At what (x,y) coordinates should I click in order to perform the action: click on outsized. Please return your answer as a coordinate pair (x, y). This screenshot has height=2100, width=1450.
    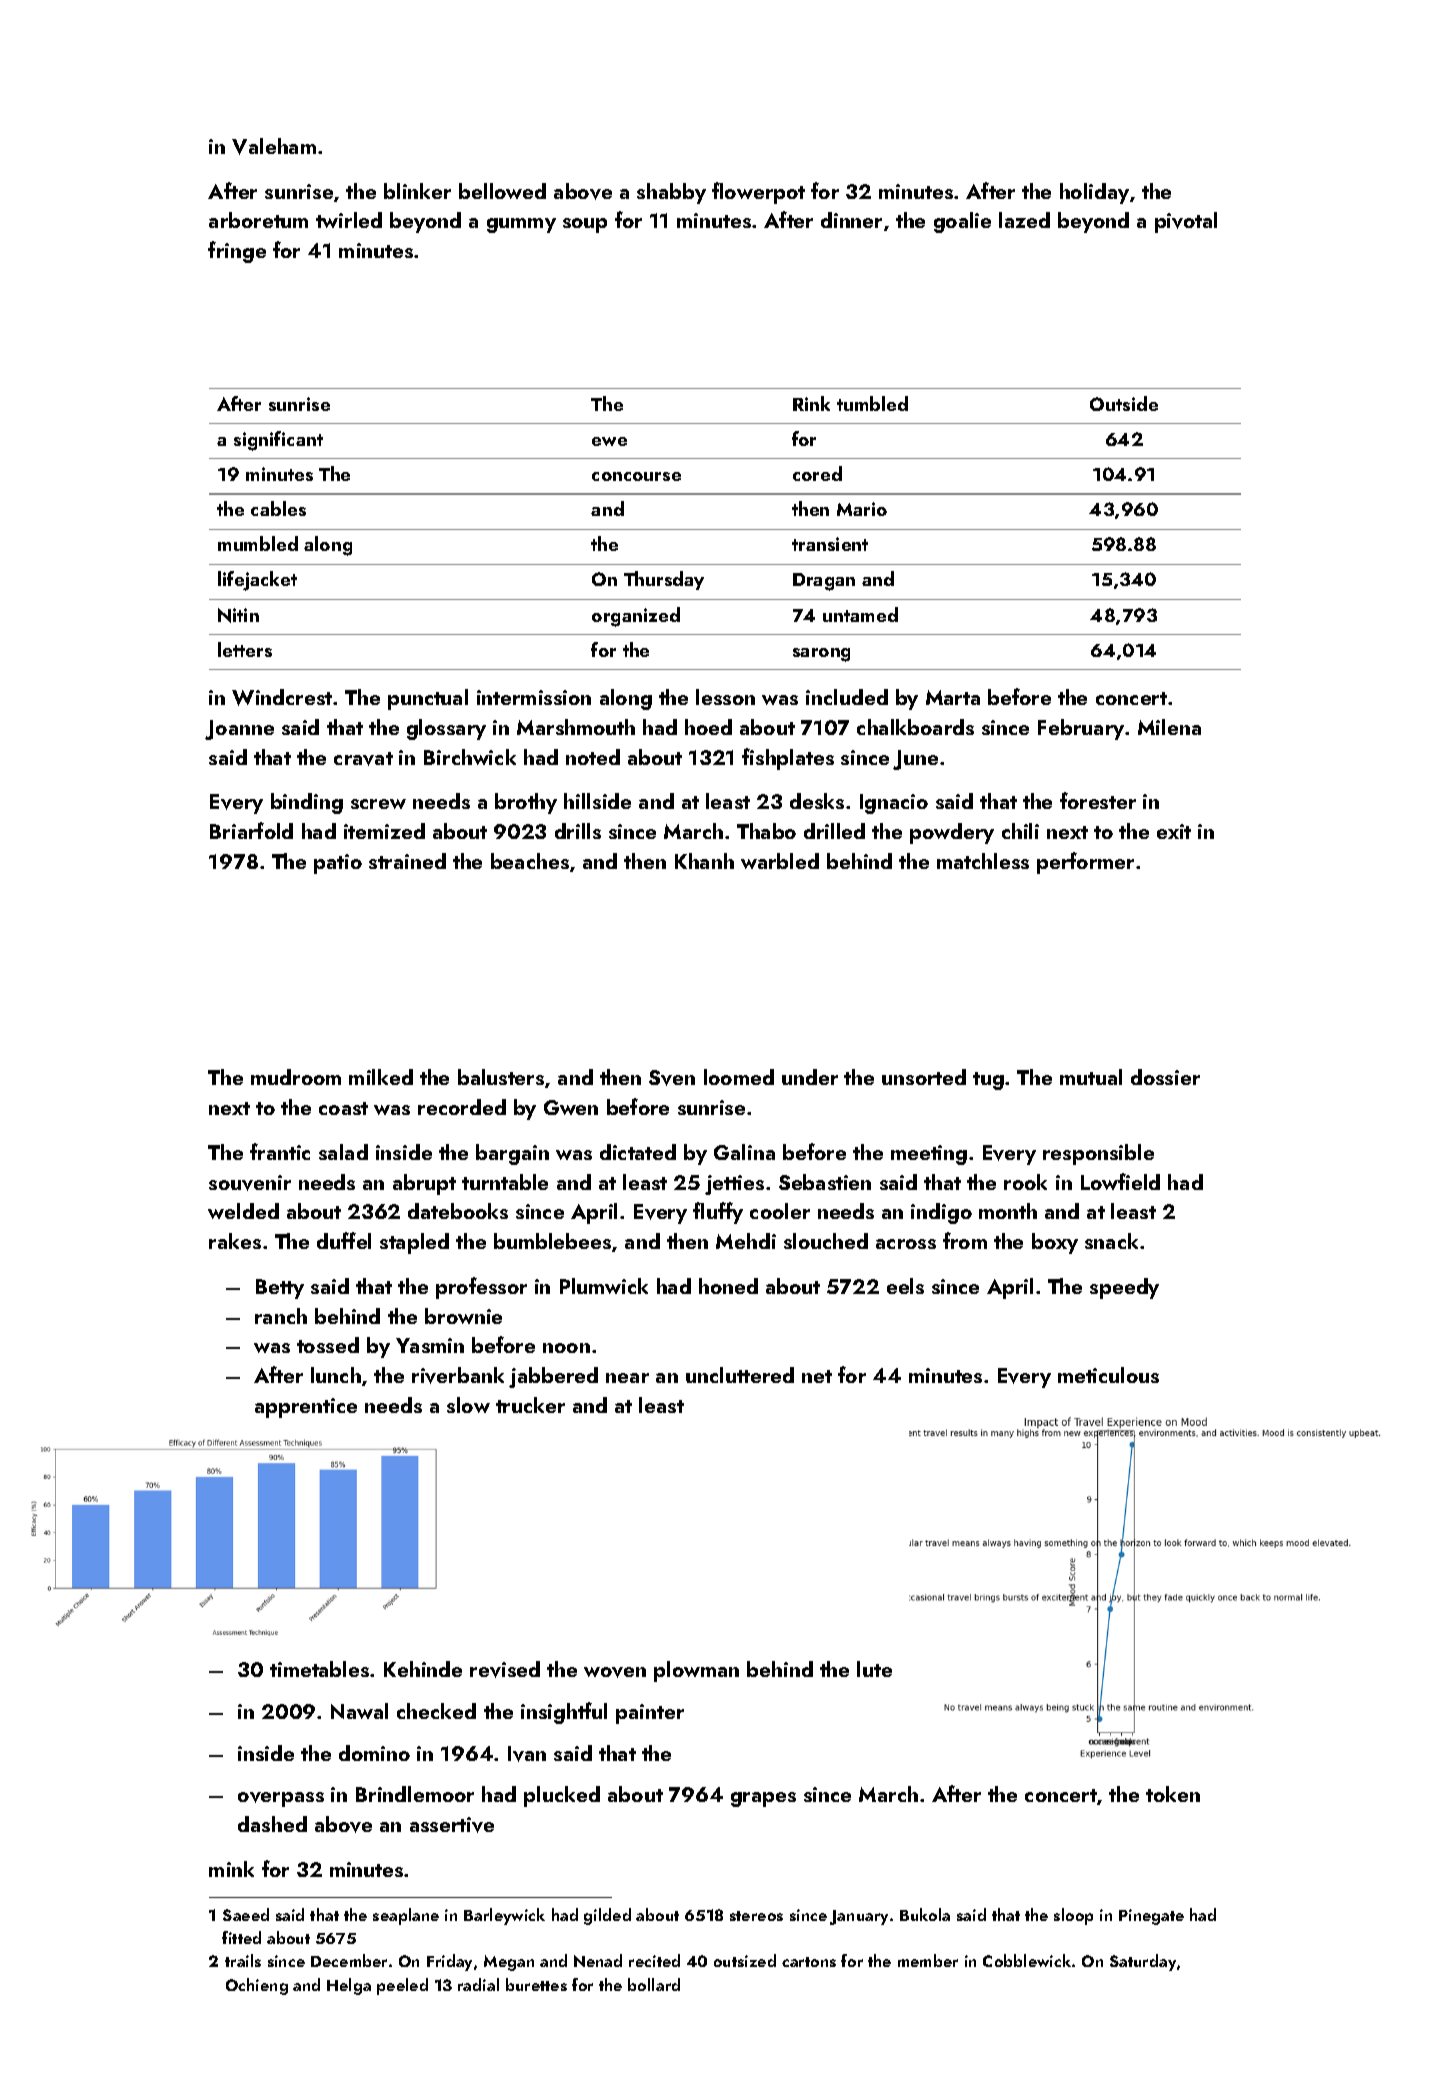
    Looking at the image, I should click on (745, 1960).
